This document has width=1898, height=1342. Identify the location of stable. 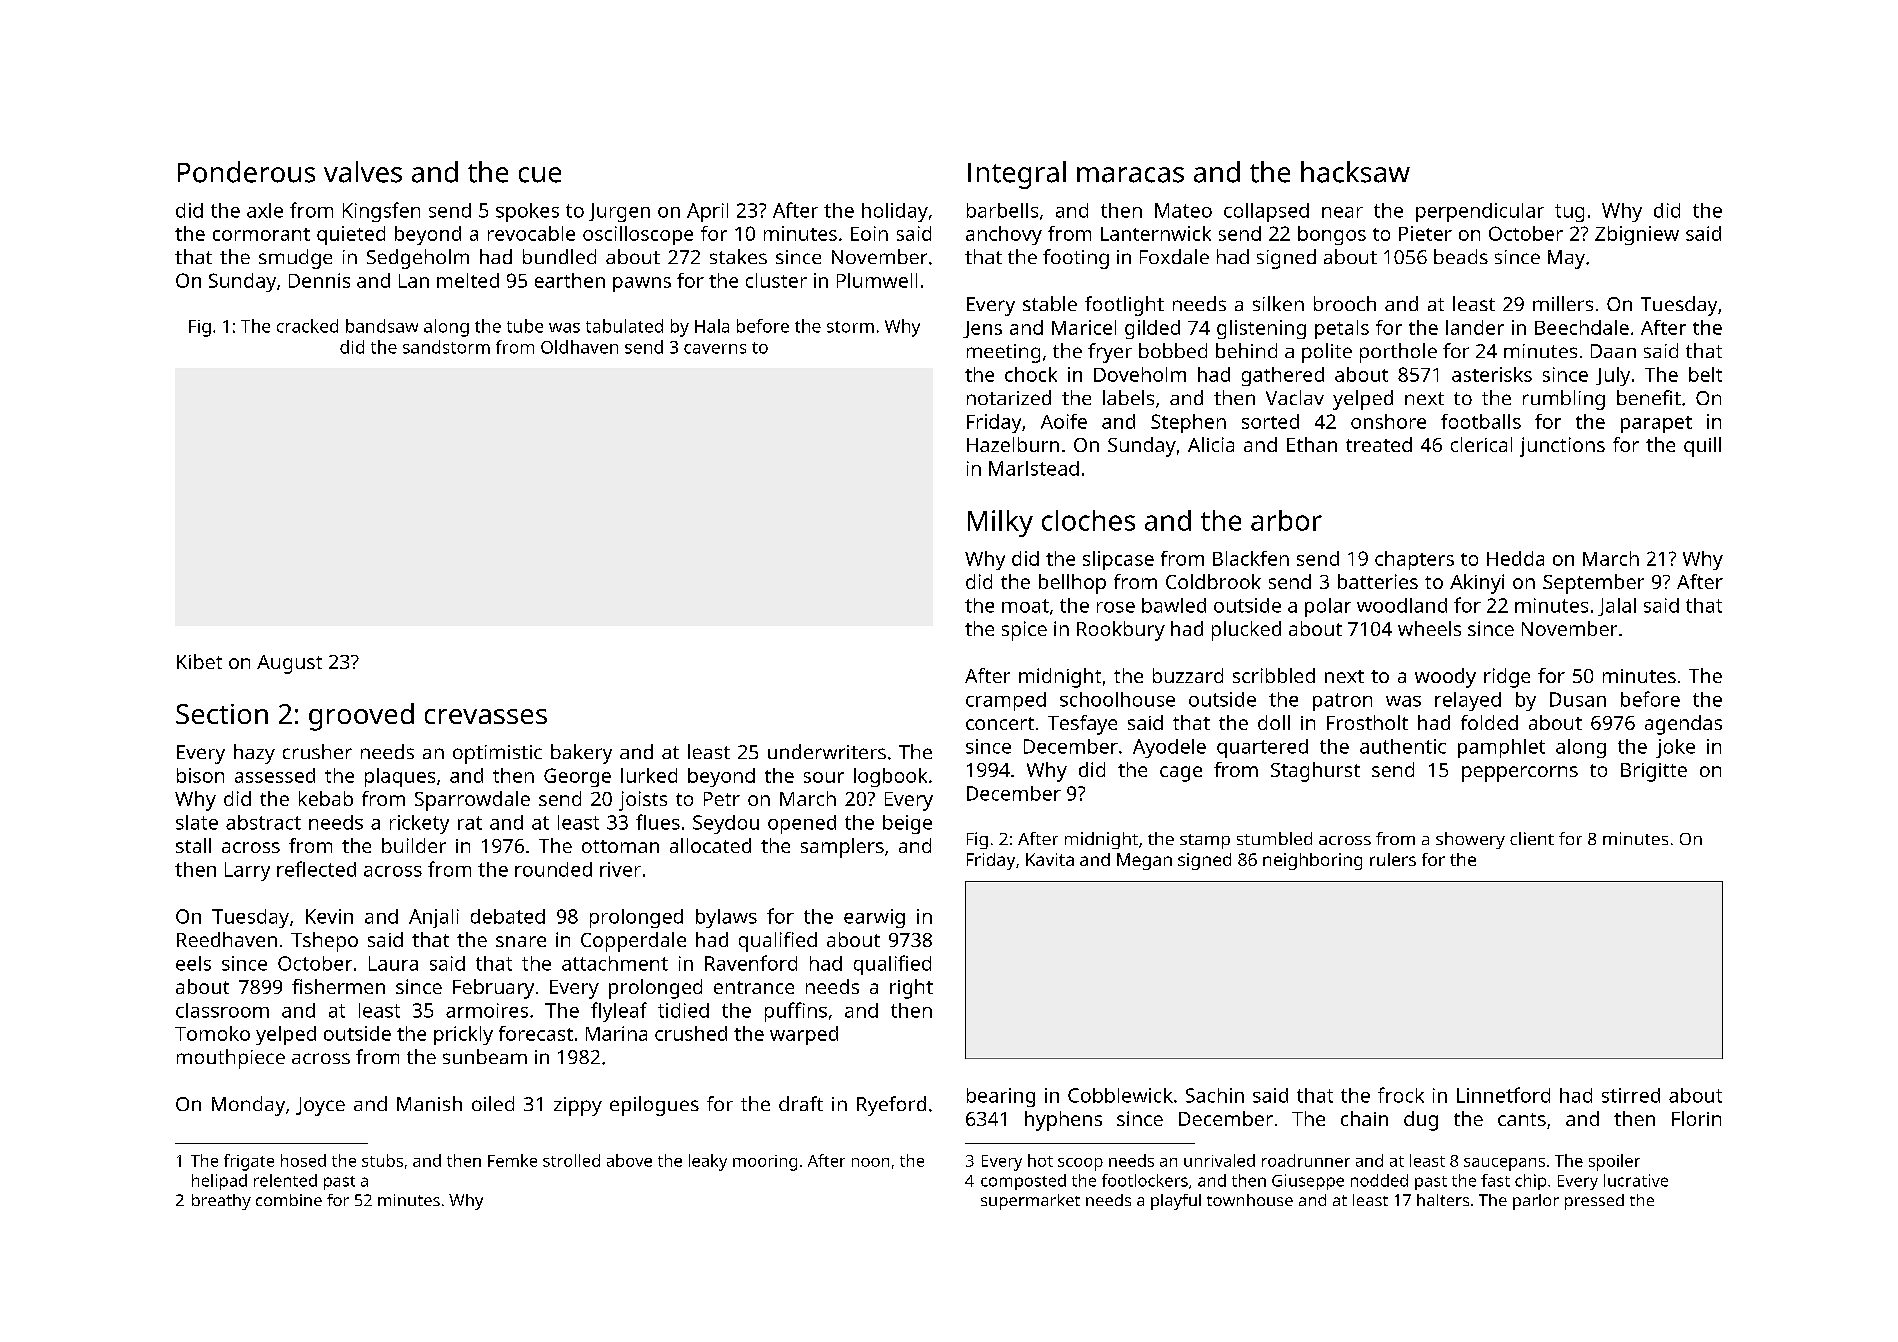
(1050, 303).
